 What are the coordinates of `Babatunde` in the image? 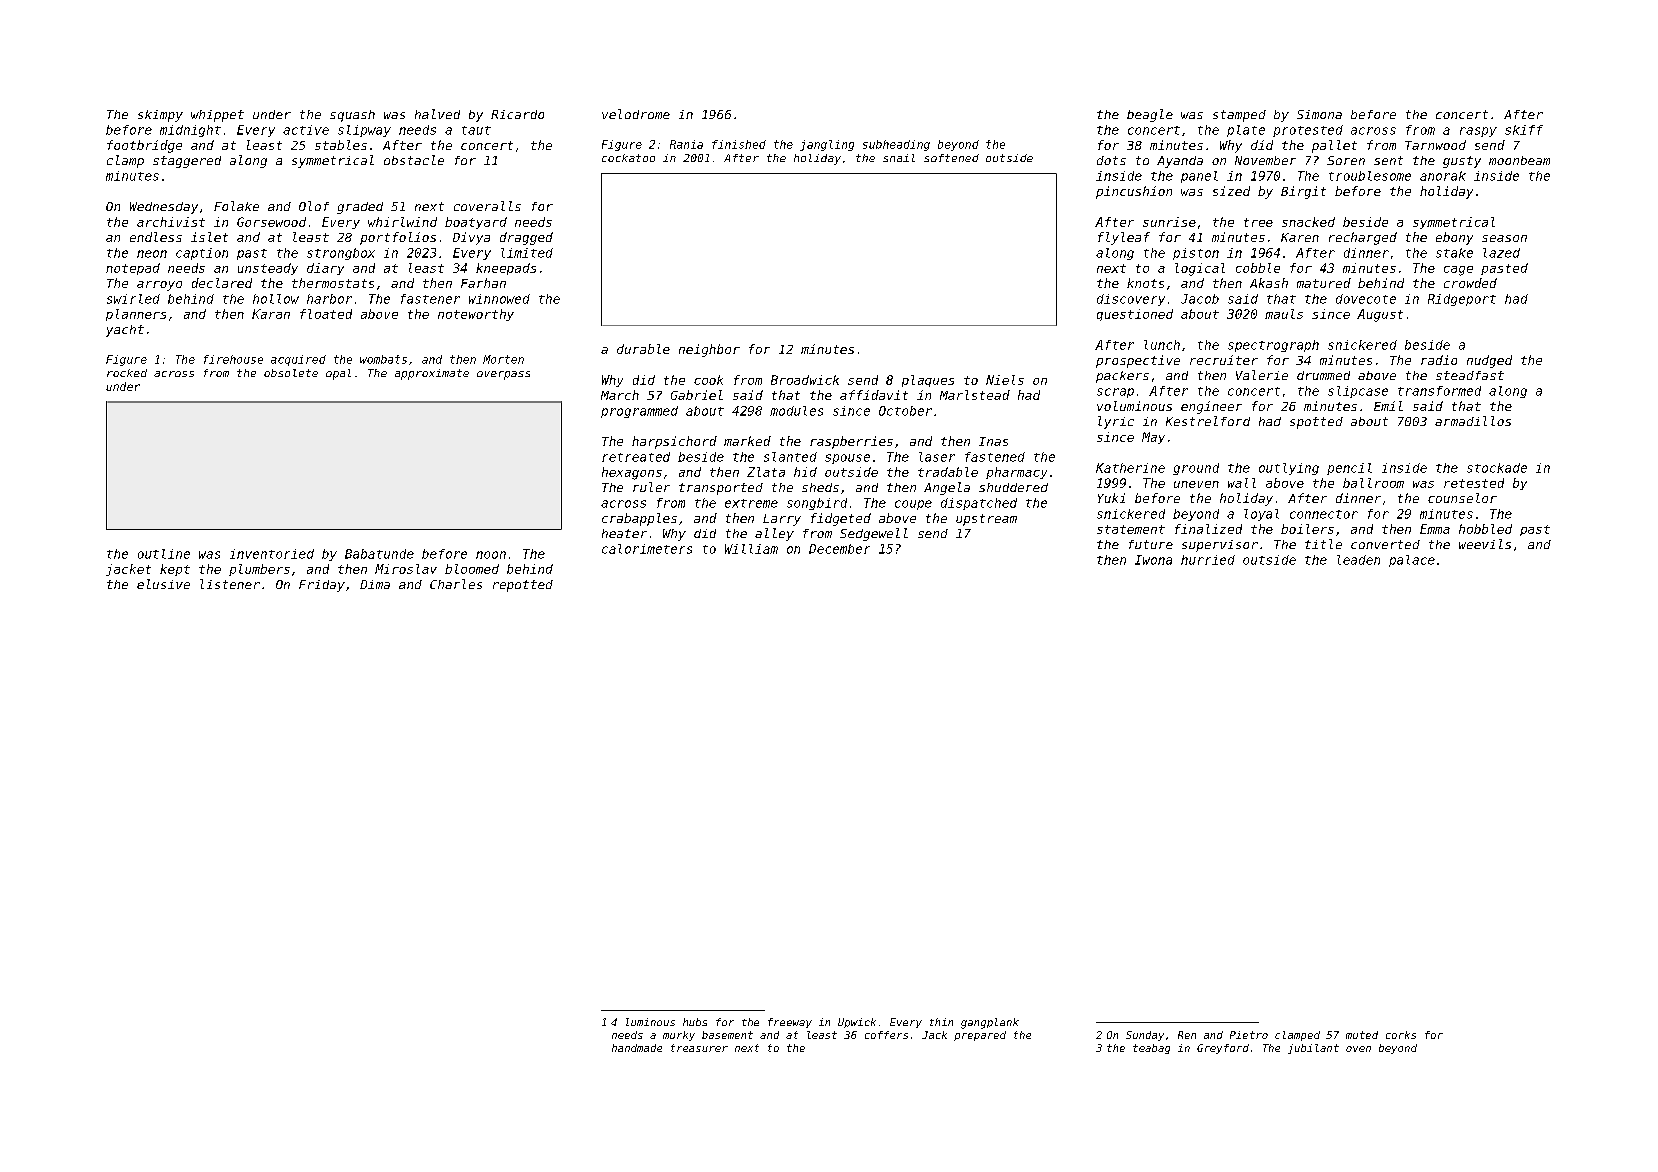 It's located at (379, 554).
